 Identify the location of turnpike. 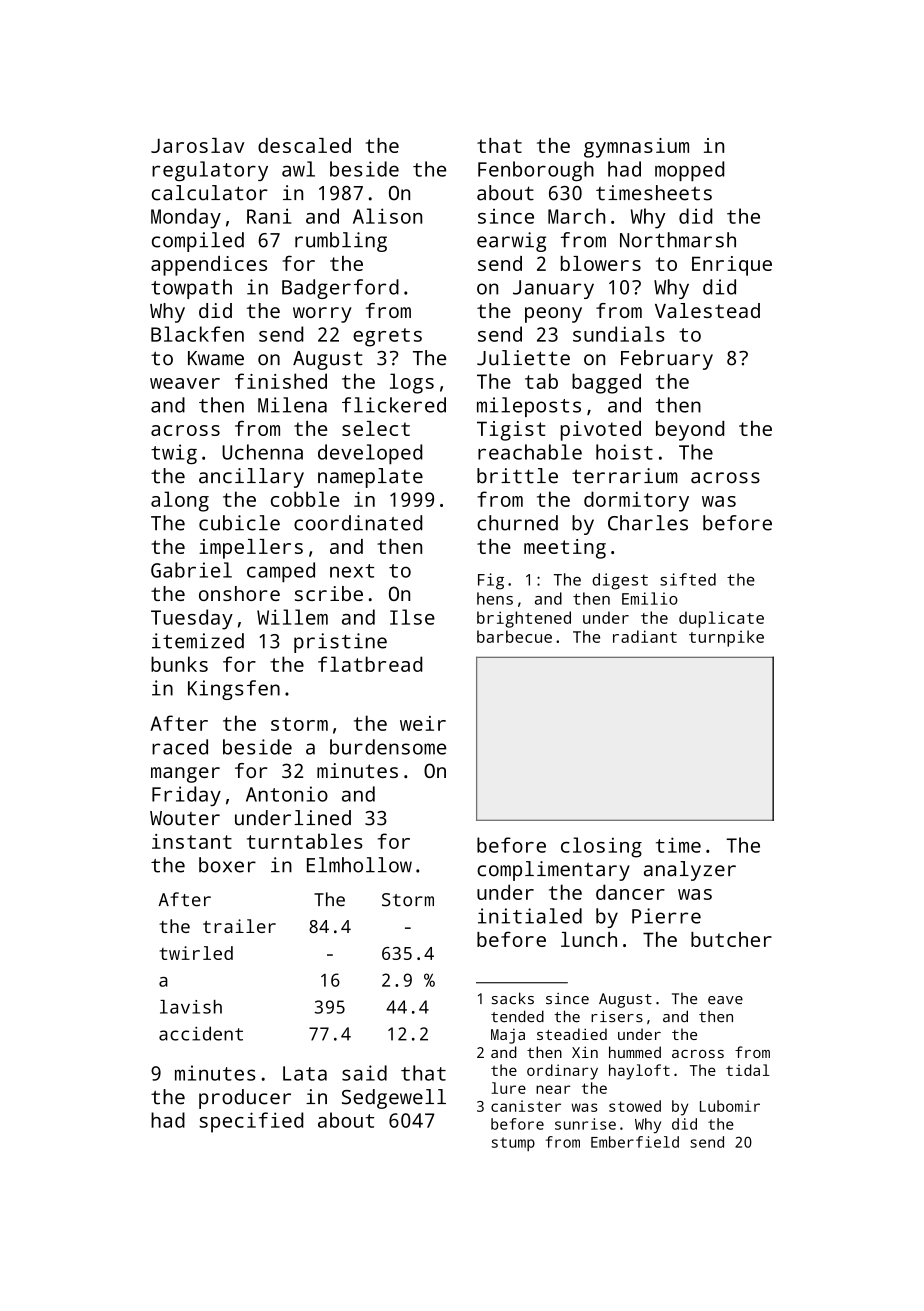
(726, 638).
